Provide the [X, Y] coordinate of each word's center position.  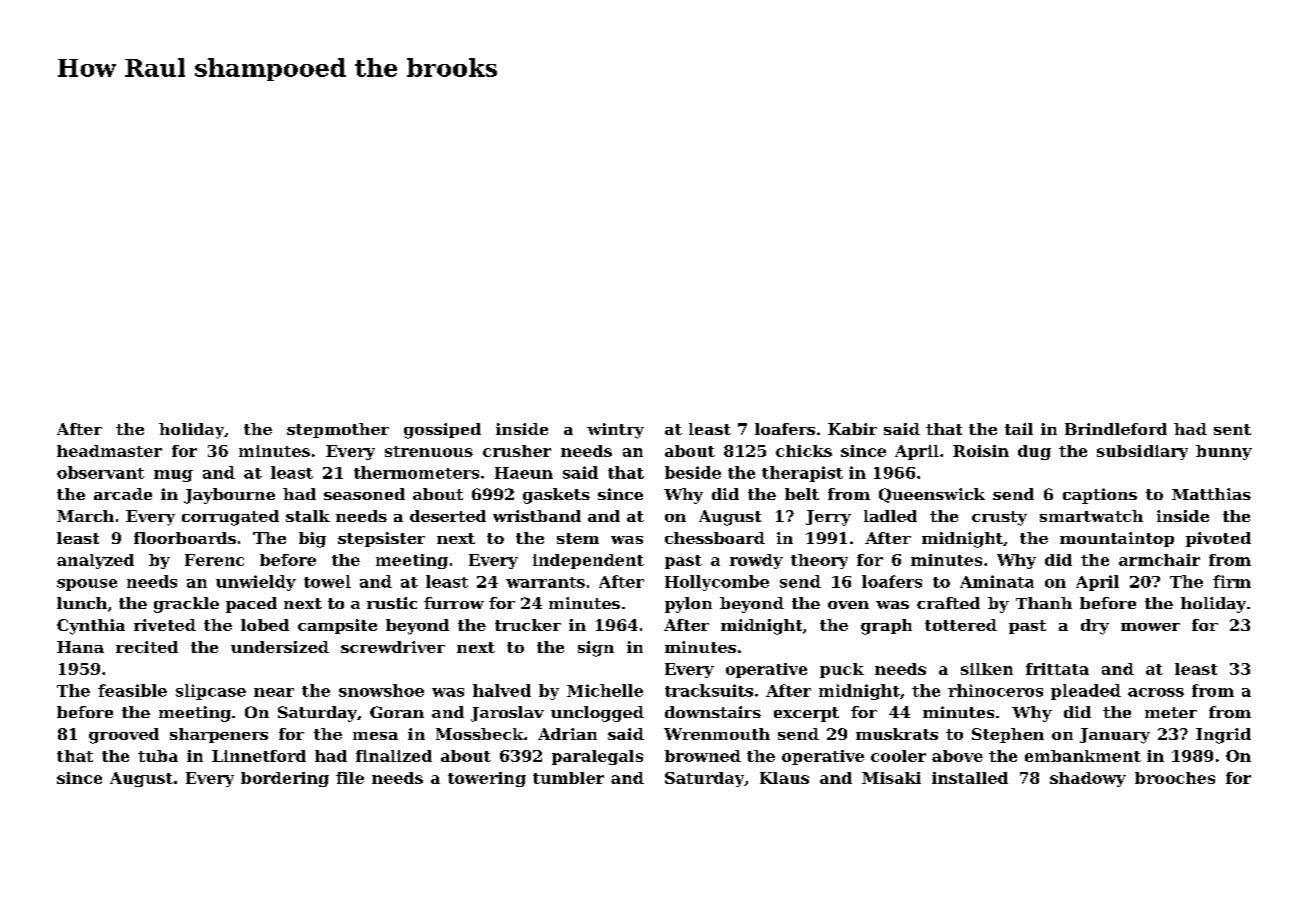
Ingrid [1223, 736]
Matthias [1211, 494]
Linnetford [259, 756]
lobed [265, 625]
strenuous [429, 451]
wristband [537, 516]
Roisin [981, 451]
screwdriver [393, 647]
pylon [688, 605]
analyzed [95, 561]
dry [1095, 627]
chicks [804, 451]
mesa [375, 736]
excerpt [806, 714]
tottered [961, 625]
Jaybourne [229, 496]
